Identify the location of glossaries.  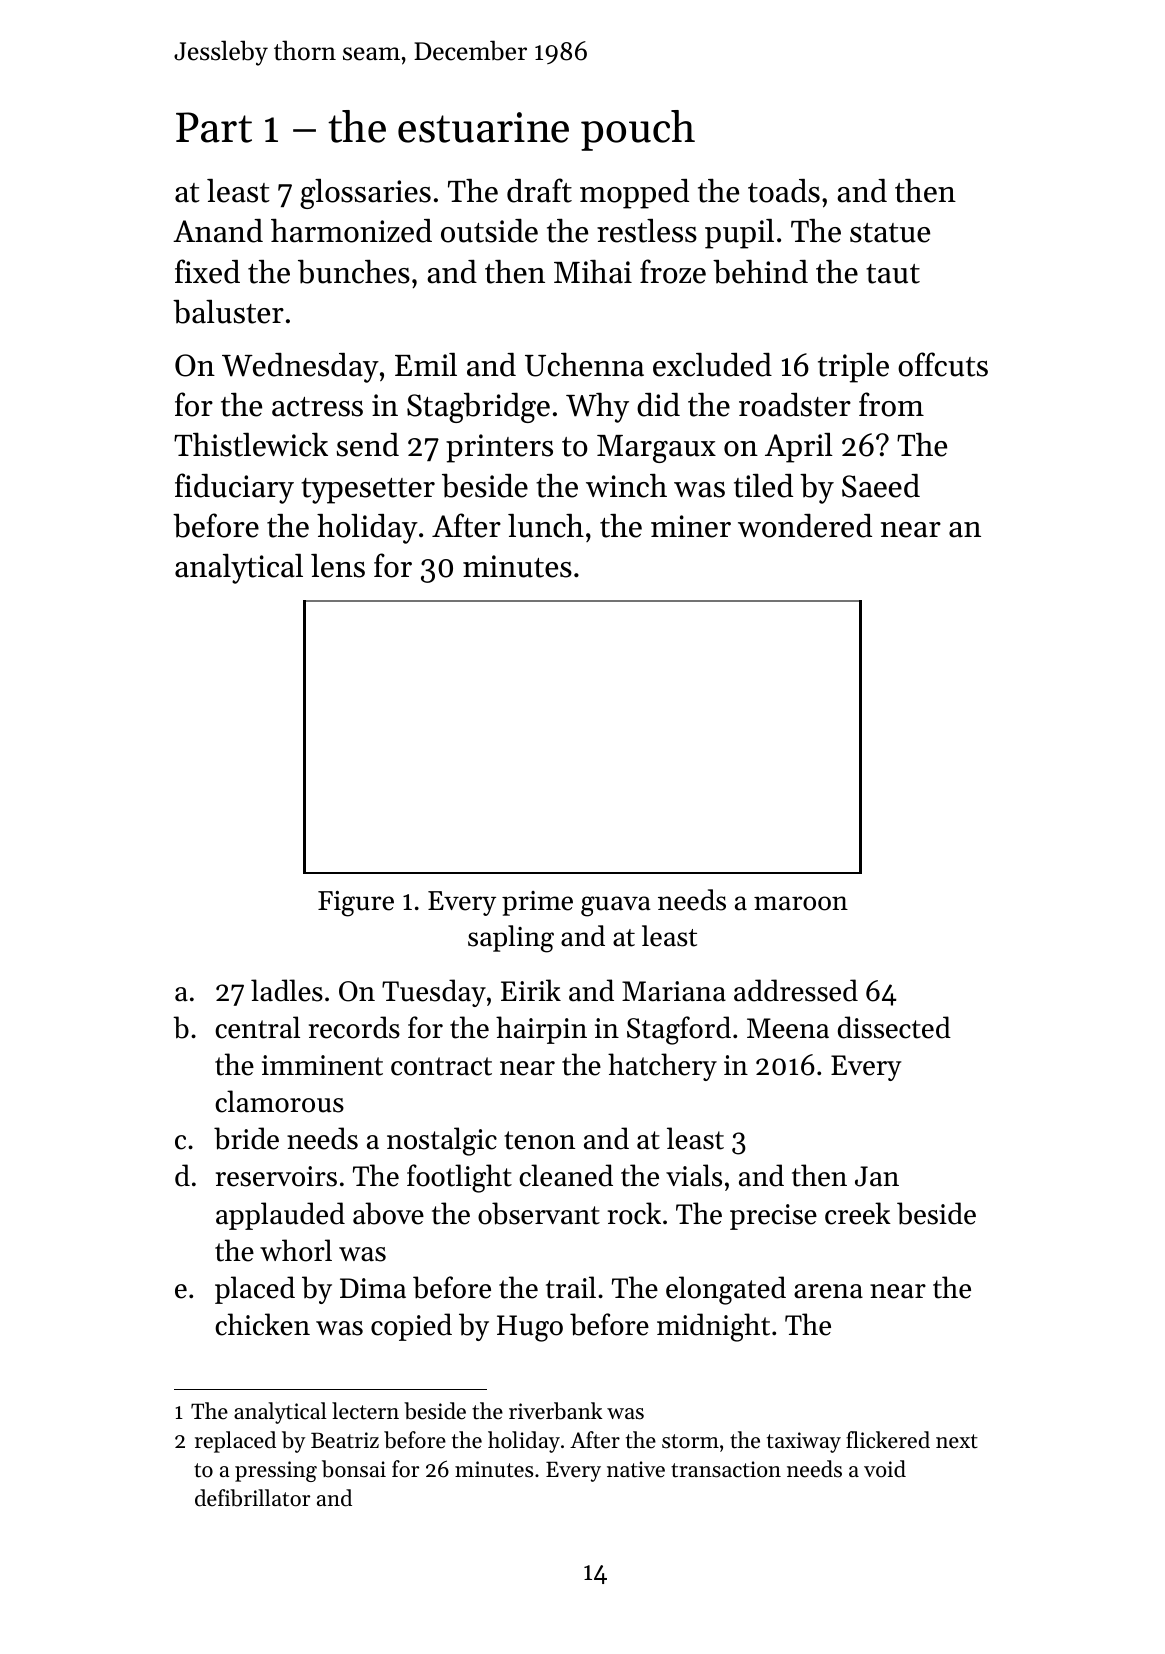
(365, 194).
